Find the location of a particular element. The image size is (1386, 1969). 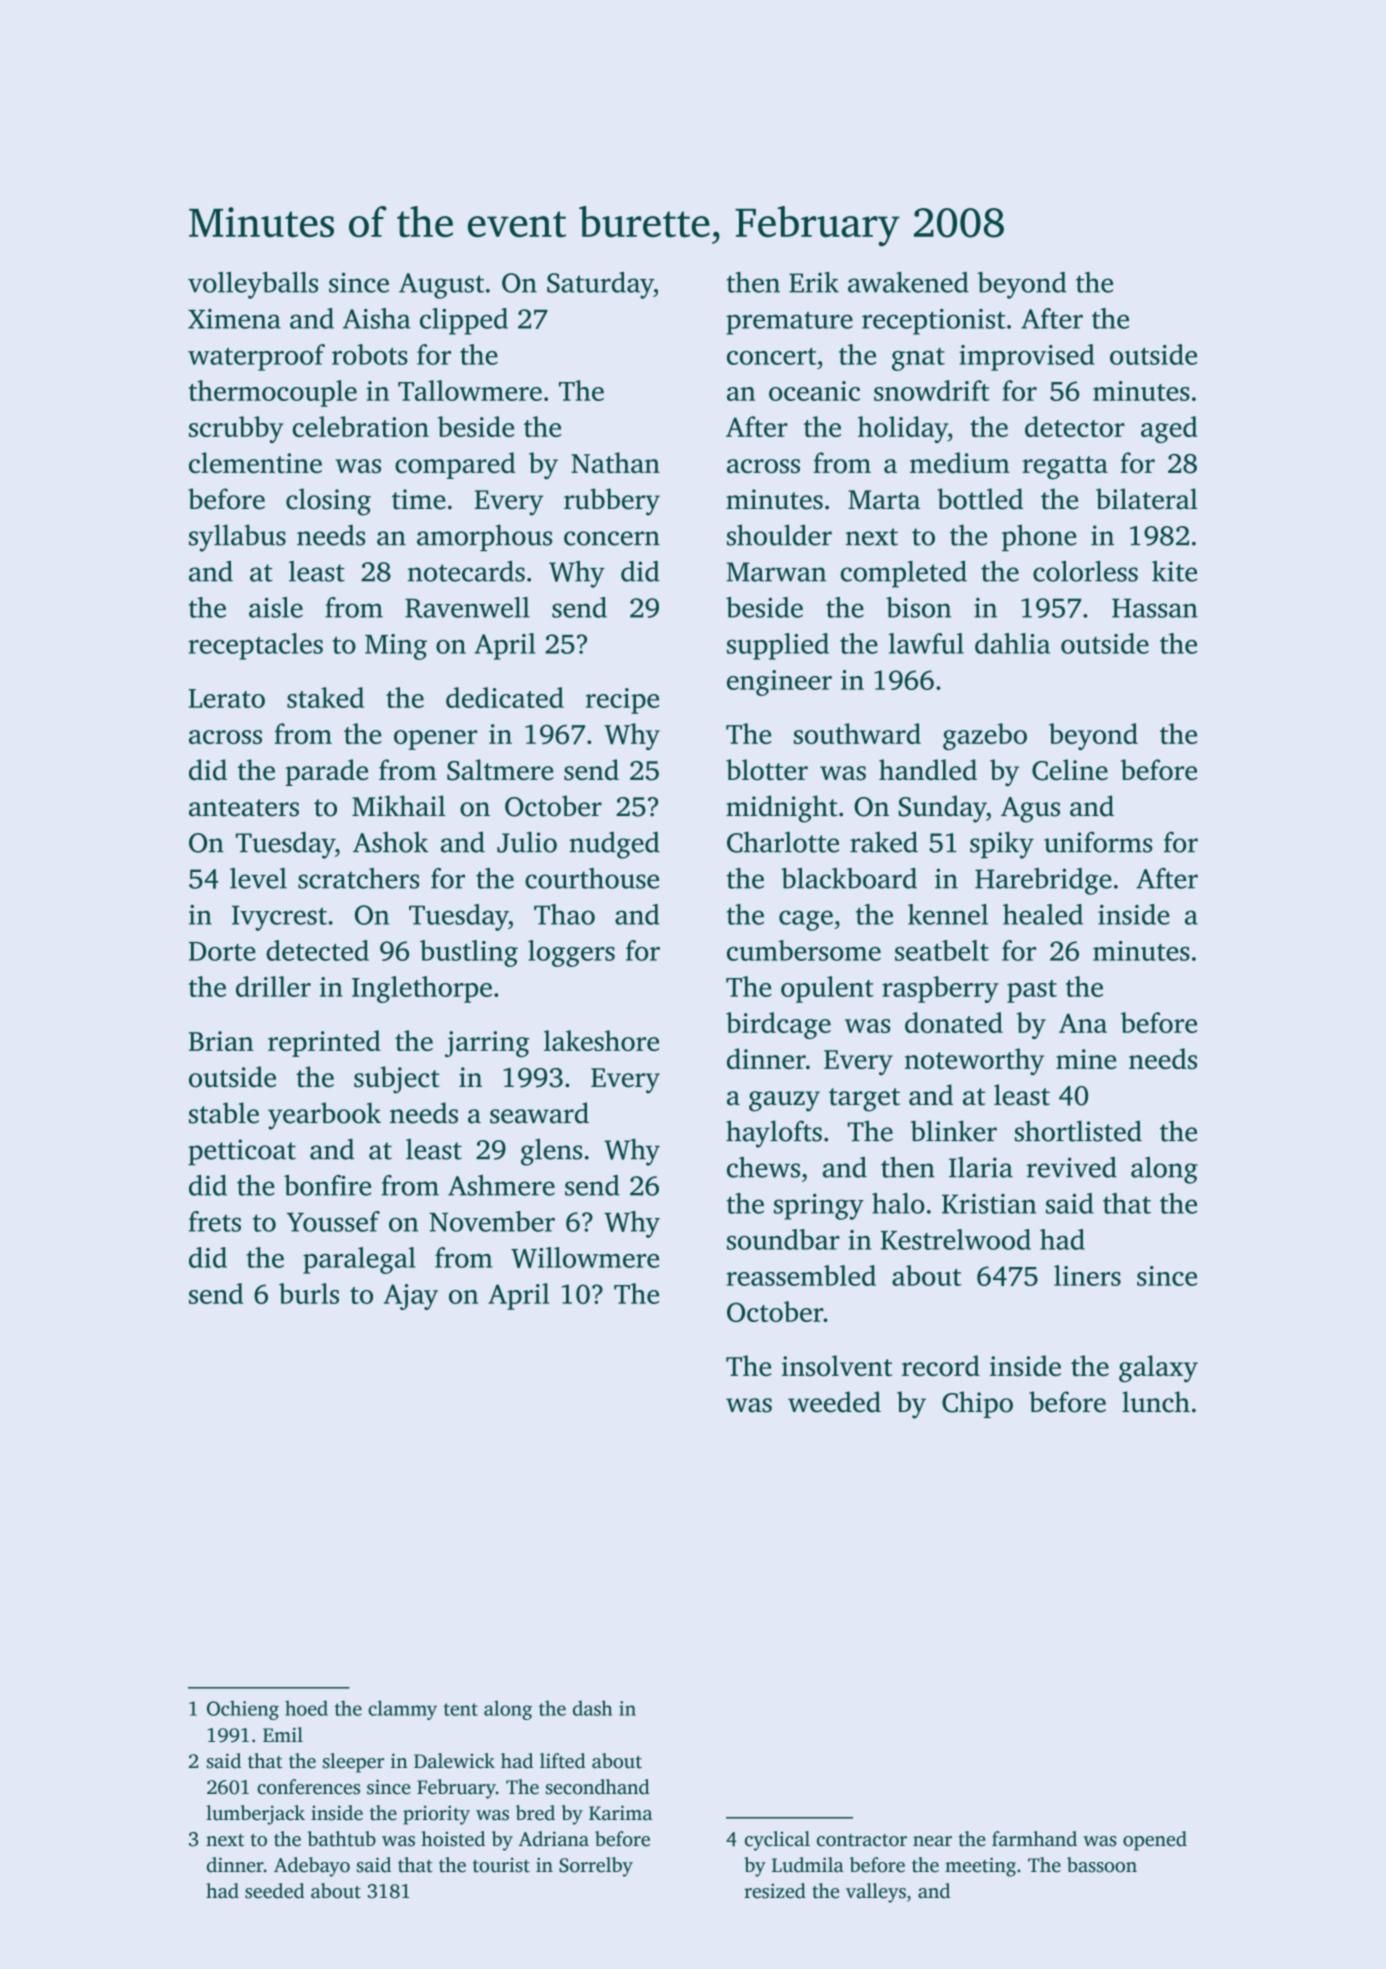

opulent is located at coordinates (827, 989).
